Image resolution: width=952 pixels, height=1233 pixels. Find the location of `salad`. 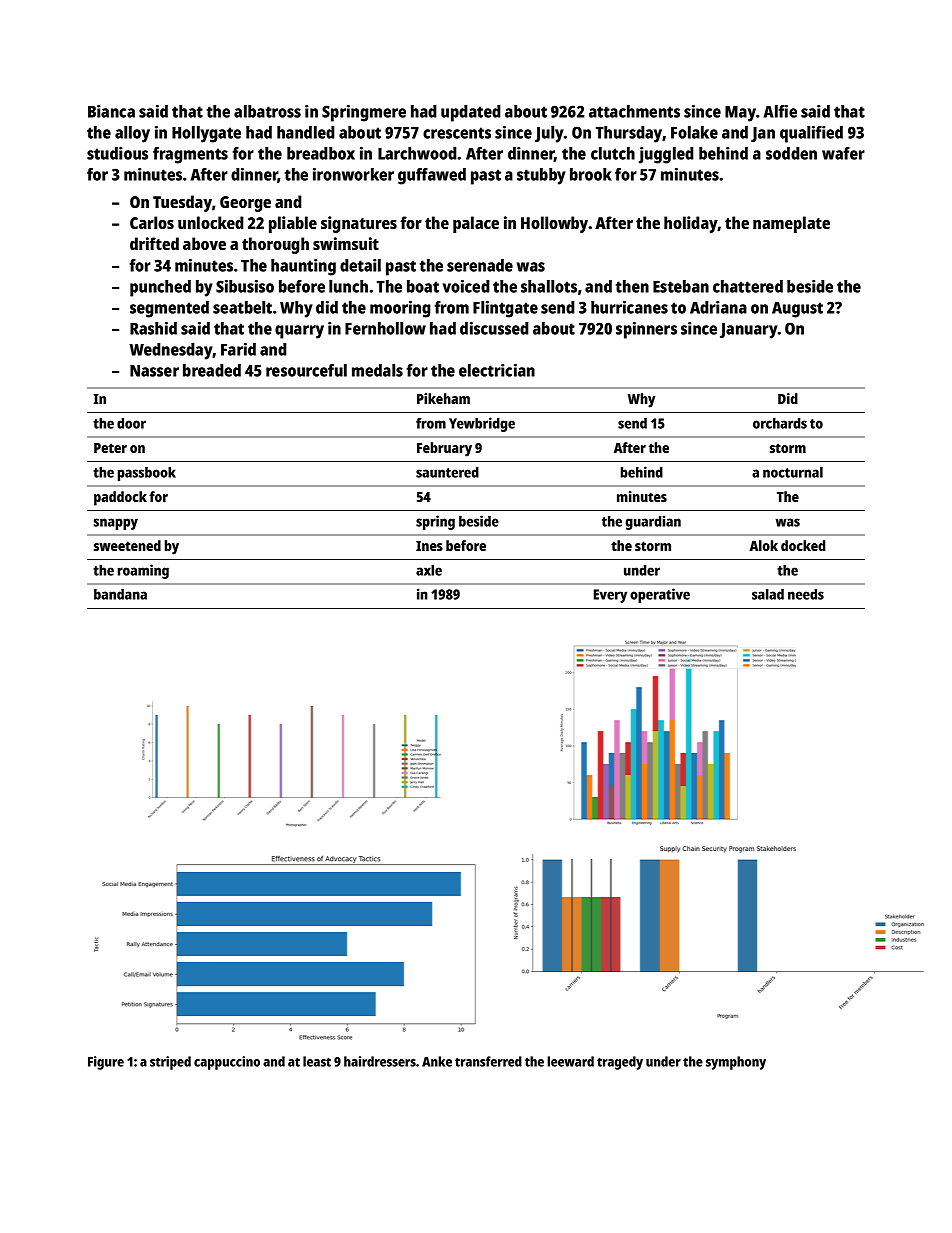

salad is located at coordinates (768, 594).
